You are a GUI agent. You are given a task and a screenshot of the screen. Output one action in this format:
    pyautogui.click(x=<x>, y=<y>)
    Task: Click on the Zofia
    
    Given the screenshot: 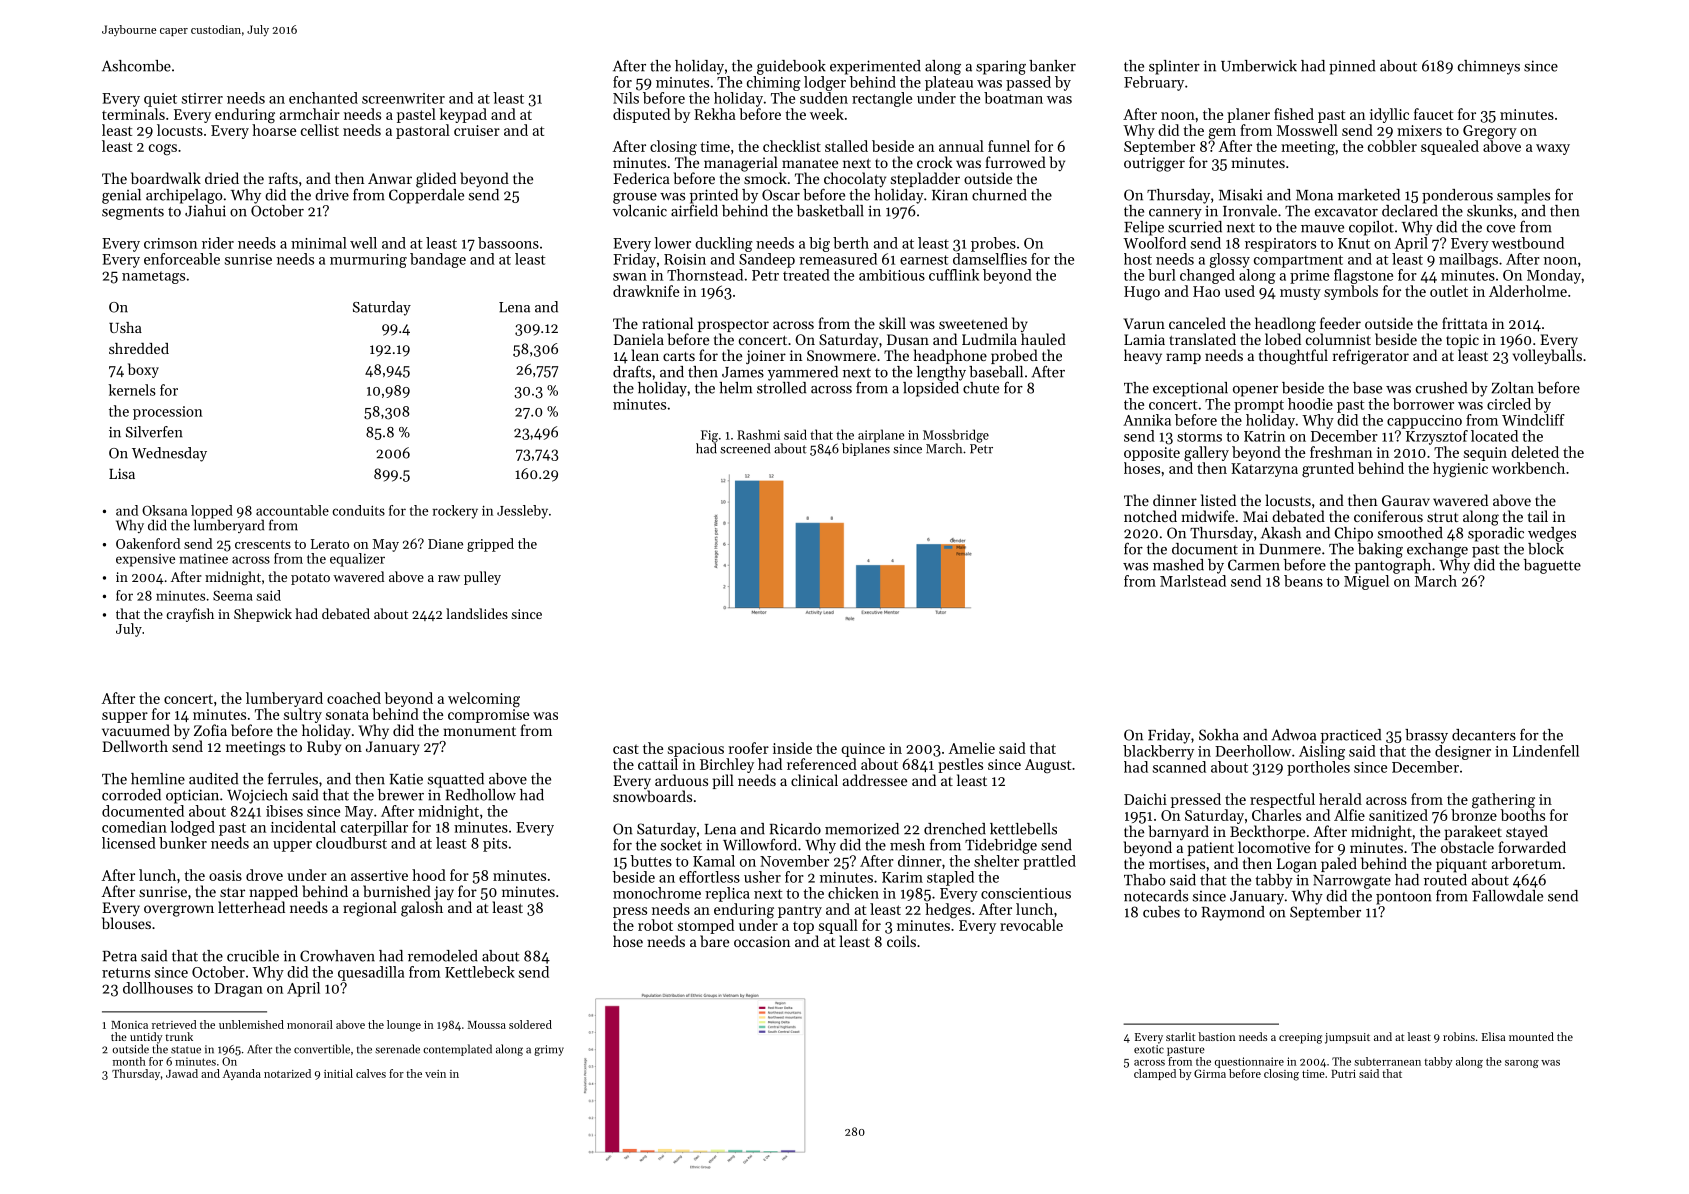 What is the action you would take?
    pyautogui.click(x=210, y=730)
